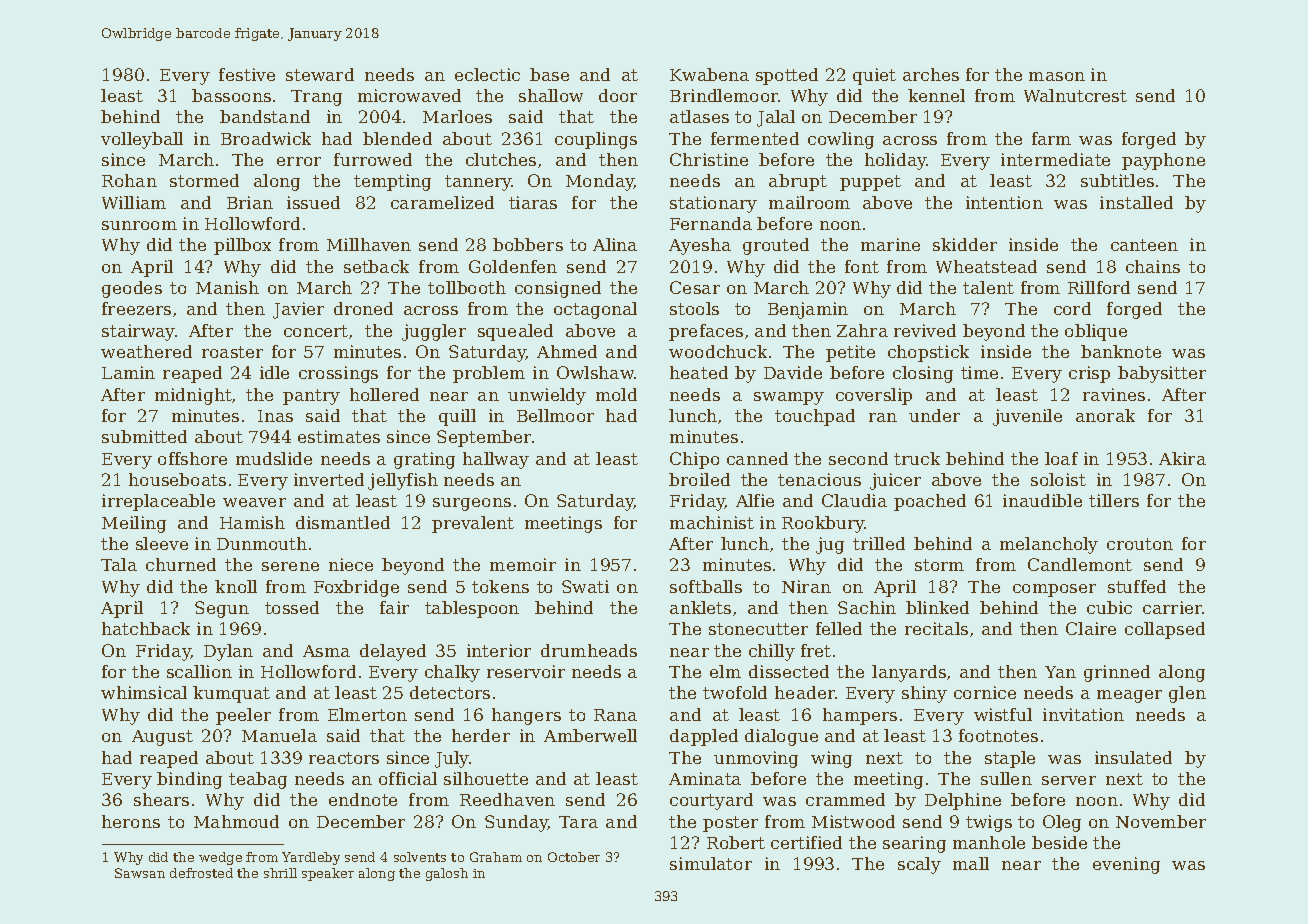 The width and height of the screenshot is (1308, 924). What do you see at coordinates (192, 458) in the screenshot?
I see `offshore` at bounding box center [192, 458].
